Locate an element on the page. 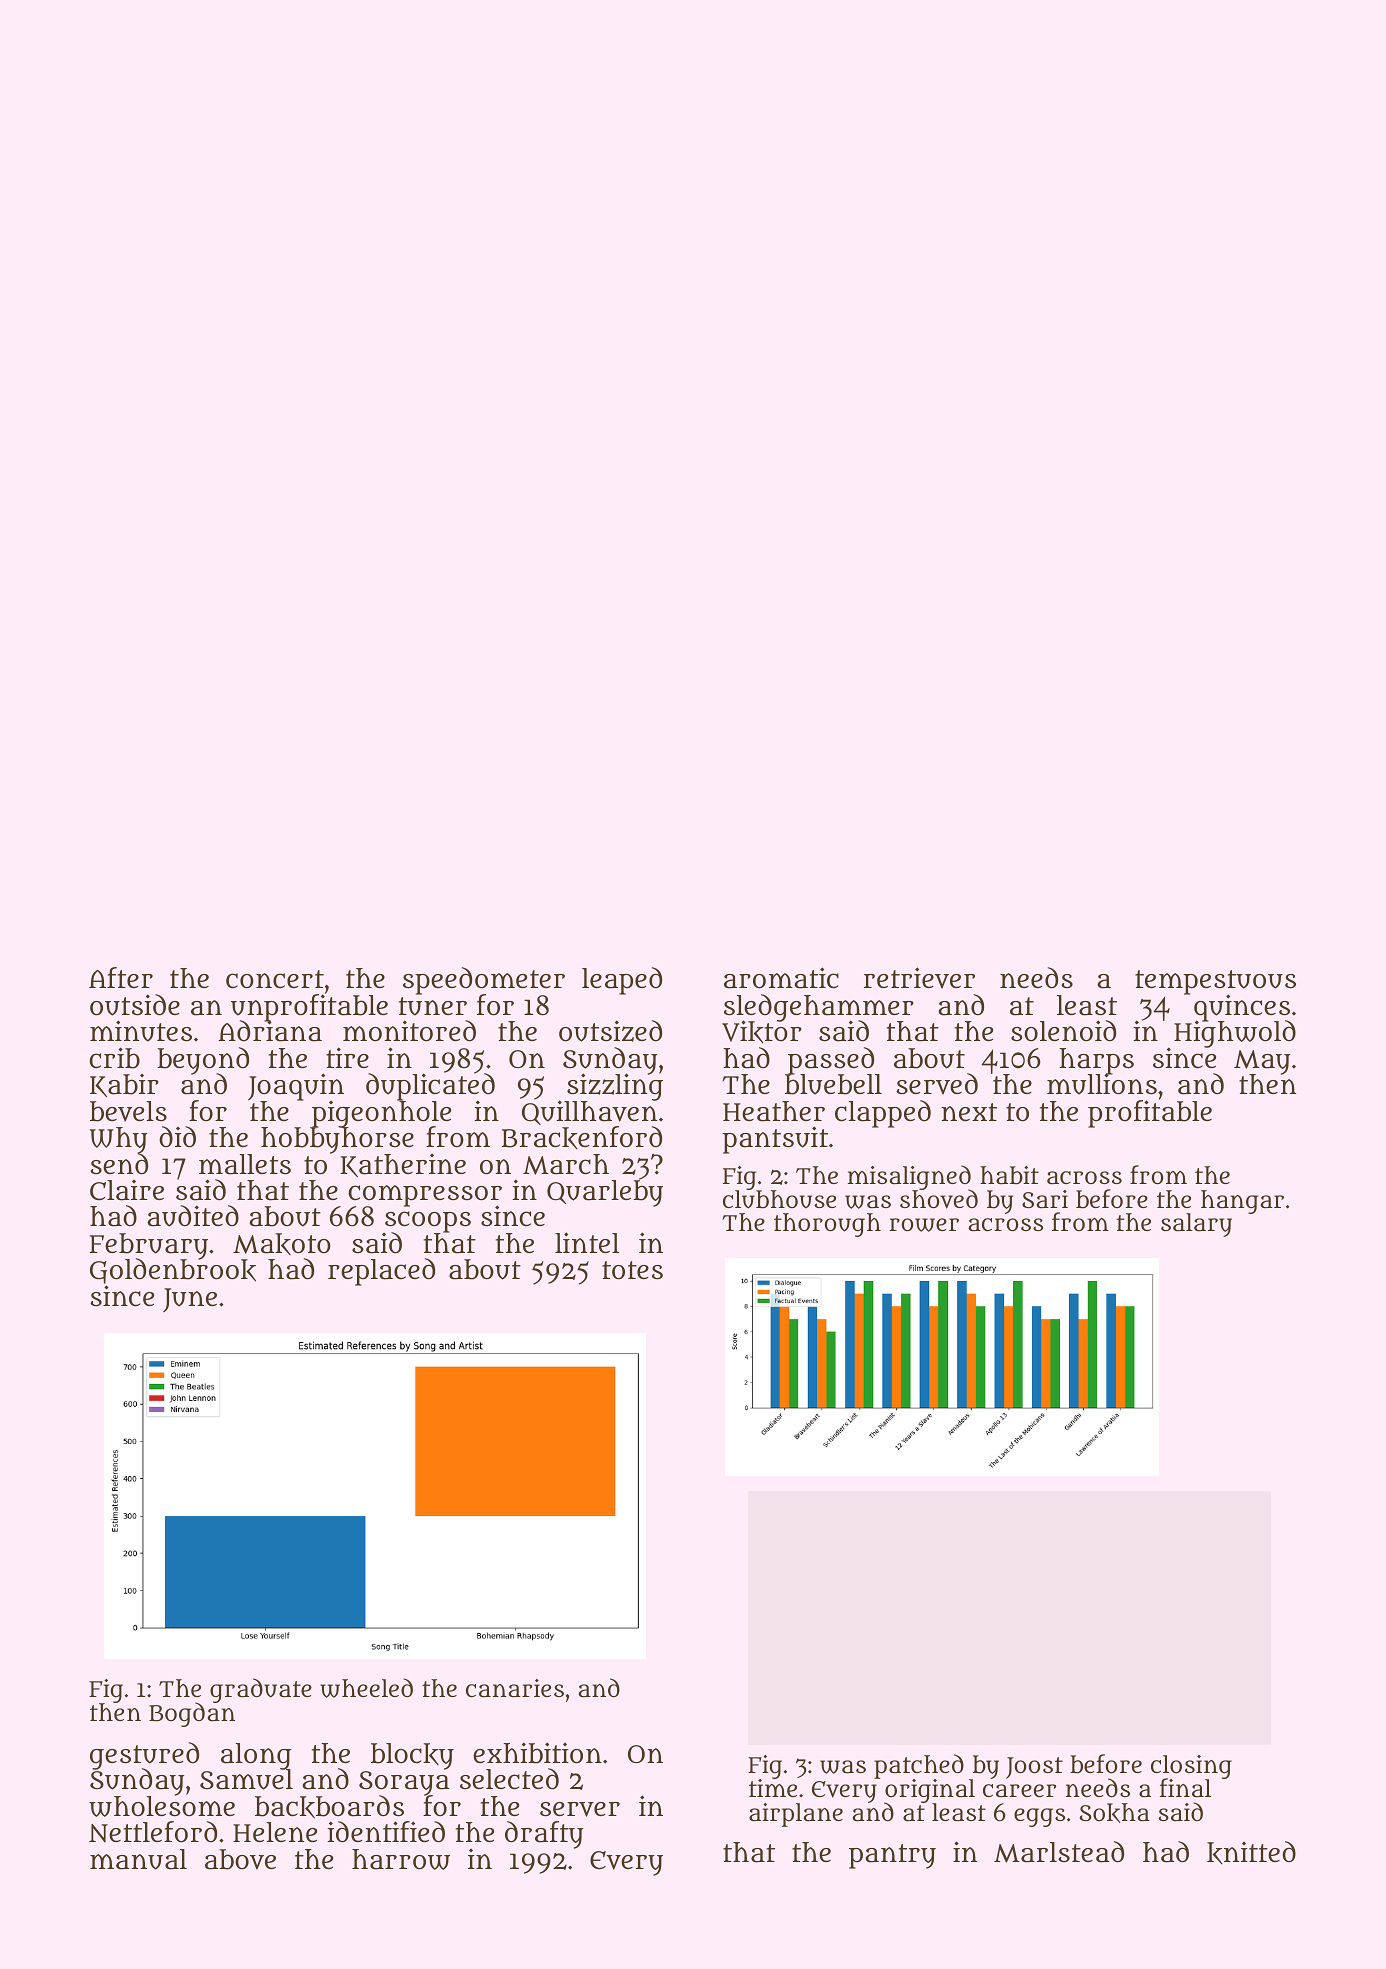  mallets is located at coordinates (245, 1164).
